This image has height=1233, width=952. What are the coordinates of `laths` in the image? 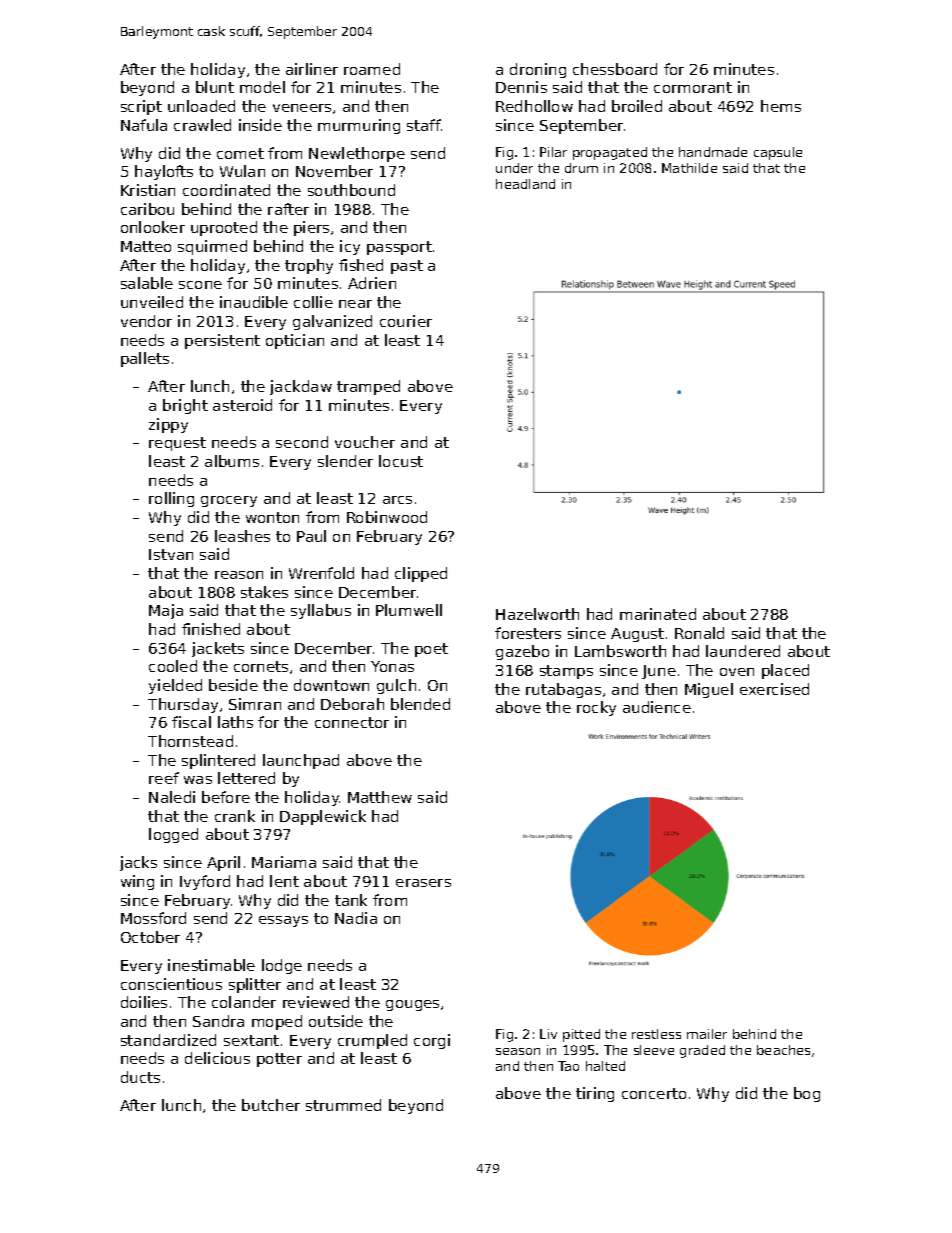 It's located at (235, 722).
